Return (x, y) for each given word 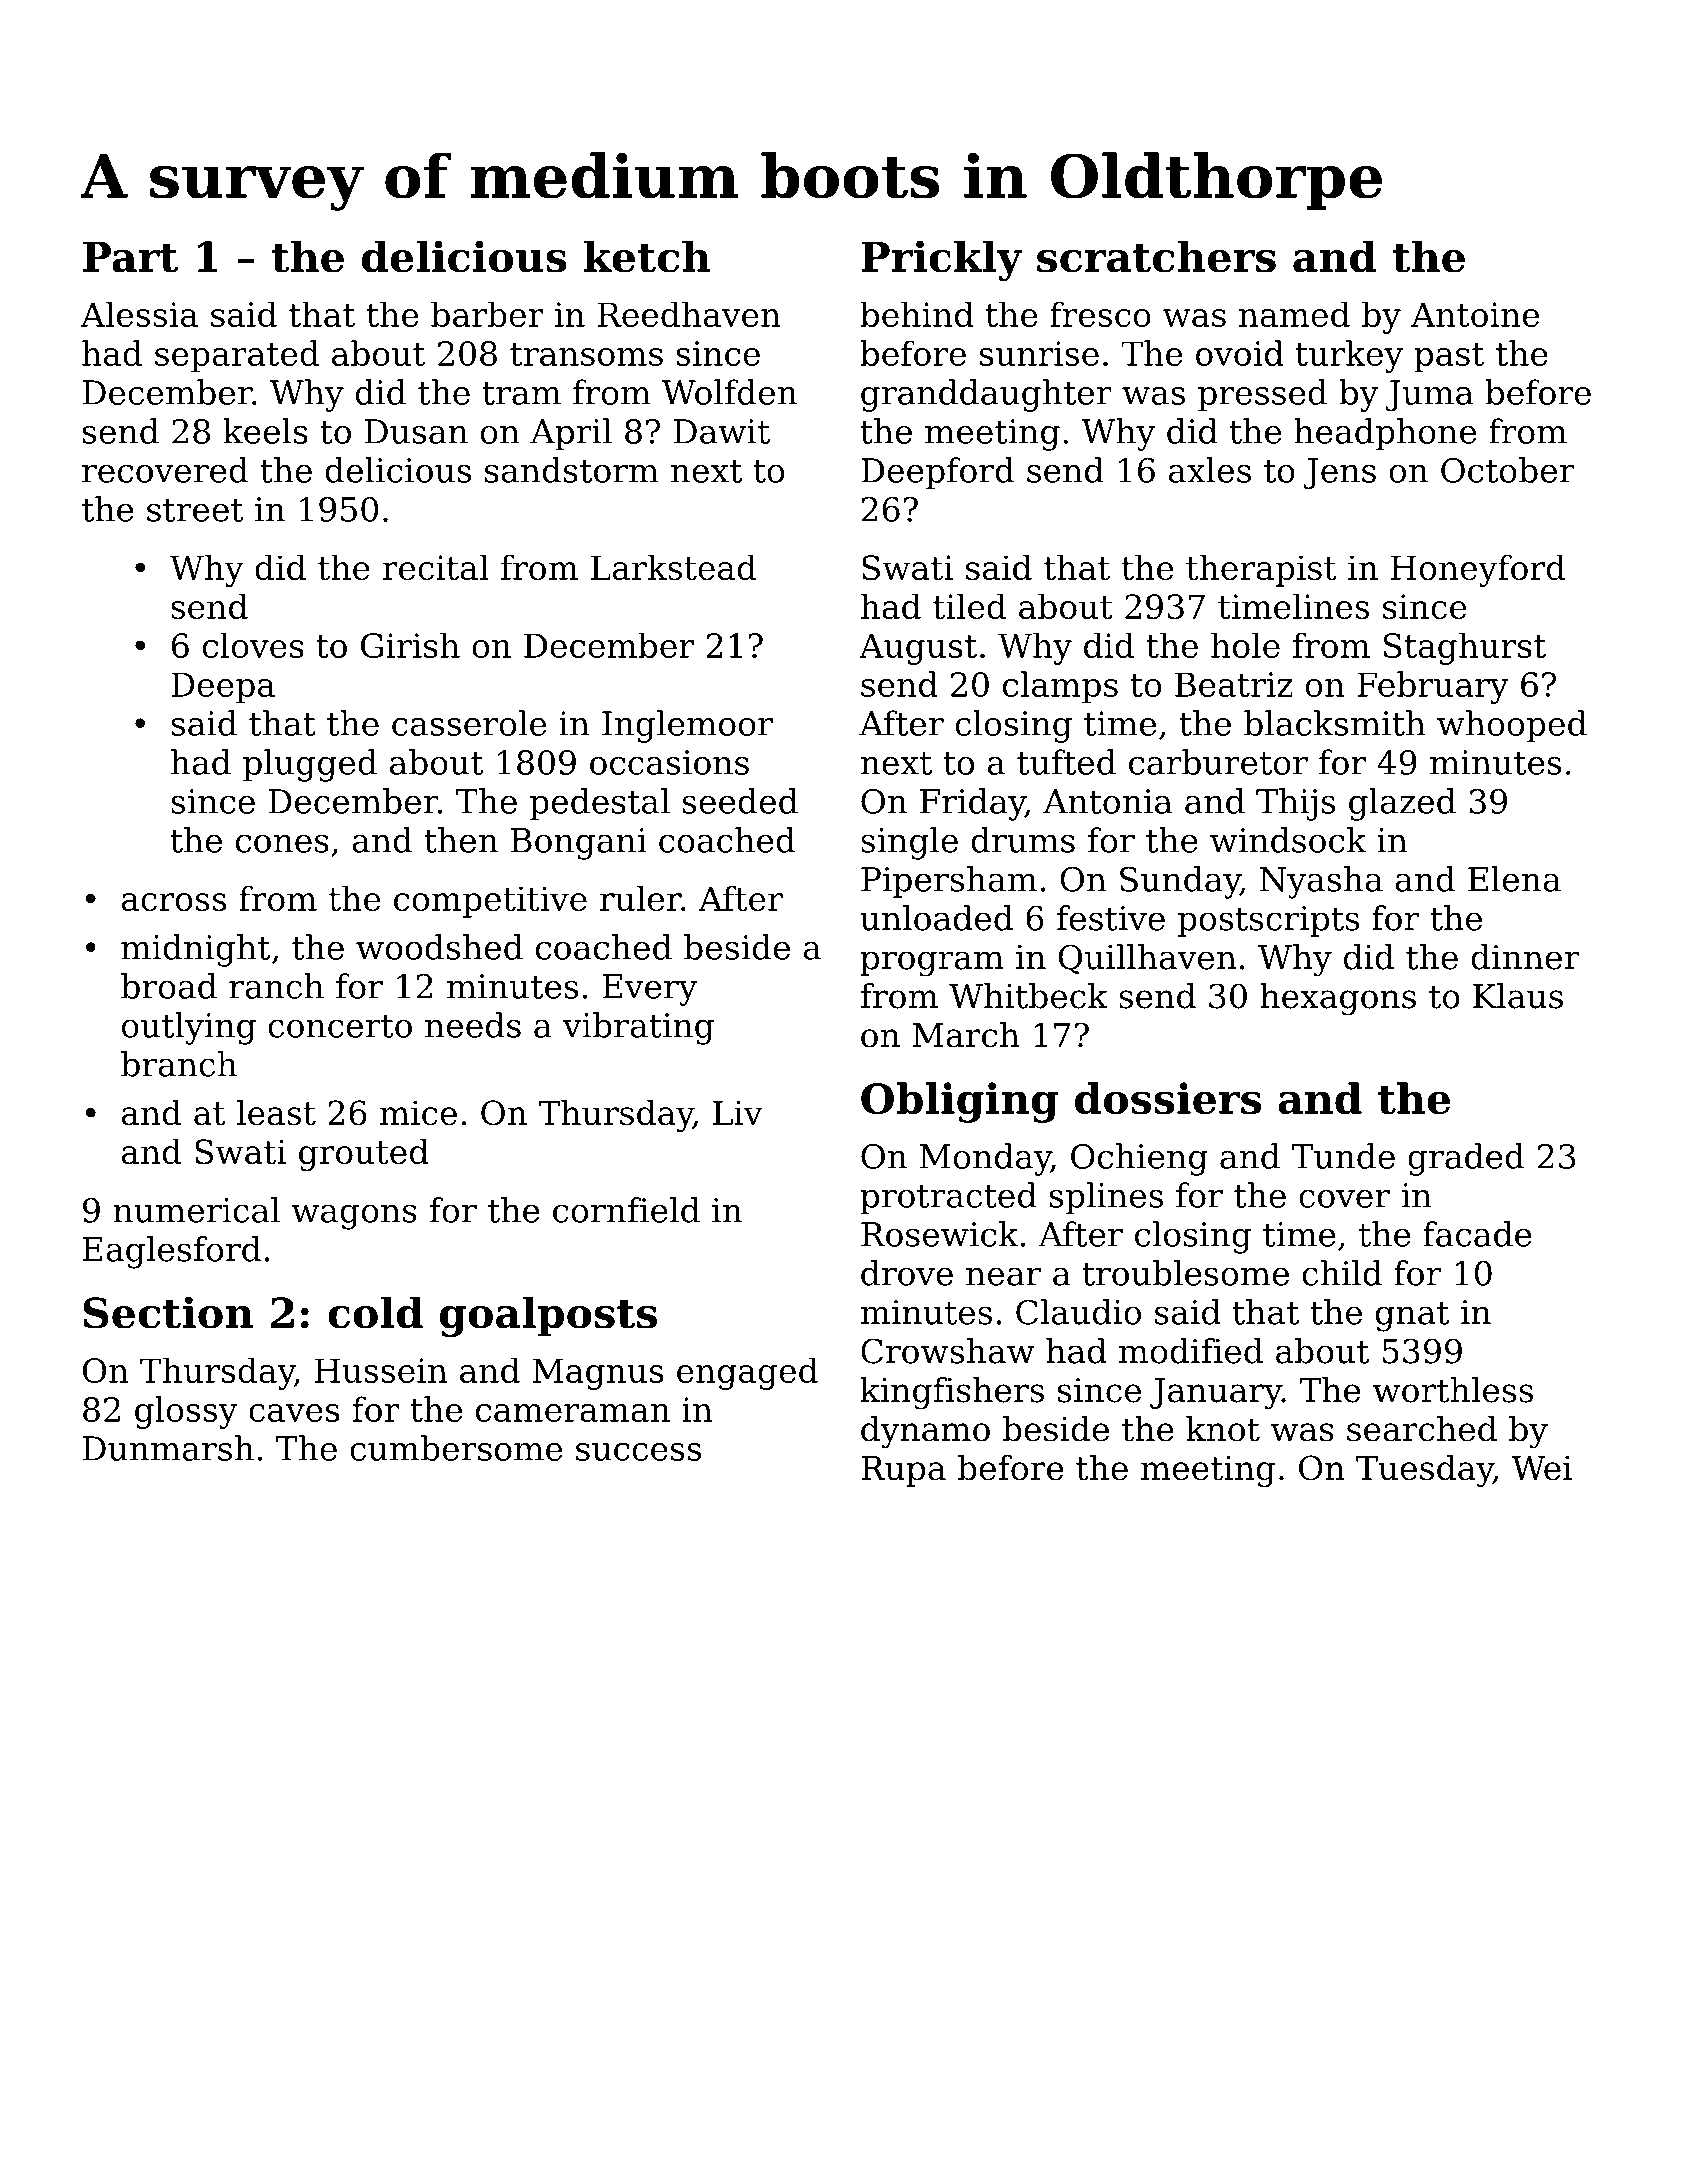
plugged (310, 765)
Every (649, 990)
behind (917, 314)
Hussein (380, 1370)
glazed (1402, 804)
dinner (1525, 957)
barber (487, 314)
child (1342, 1273)
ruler (640, 898)
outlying (189, 1028)
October (1508, 470)
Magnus (598, 1374)
